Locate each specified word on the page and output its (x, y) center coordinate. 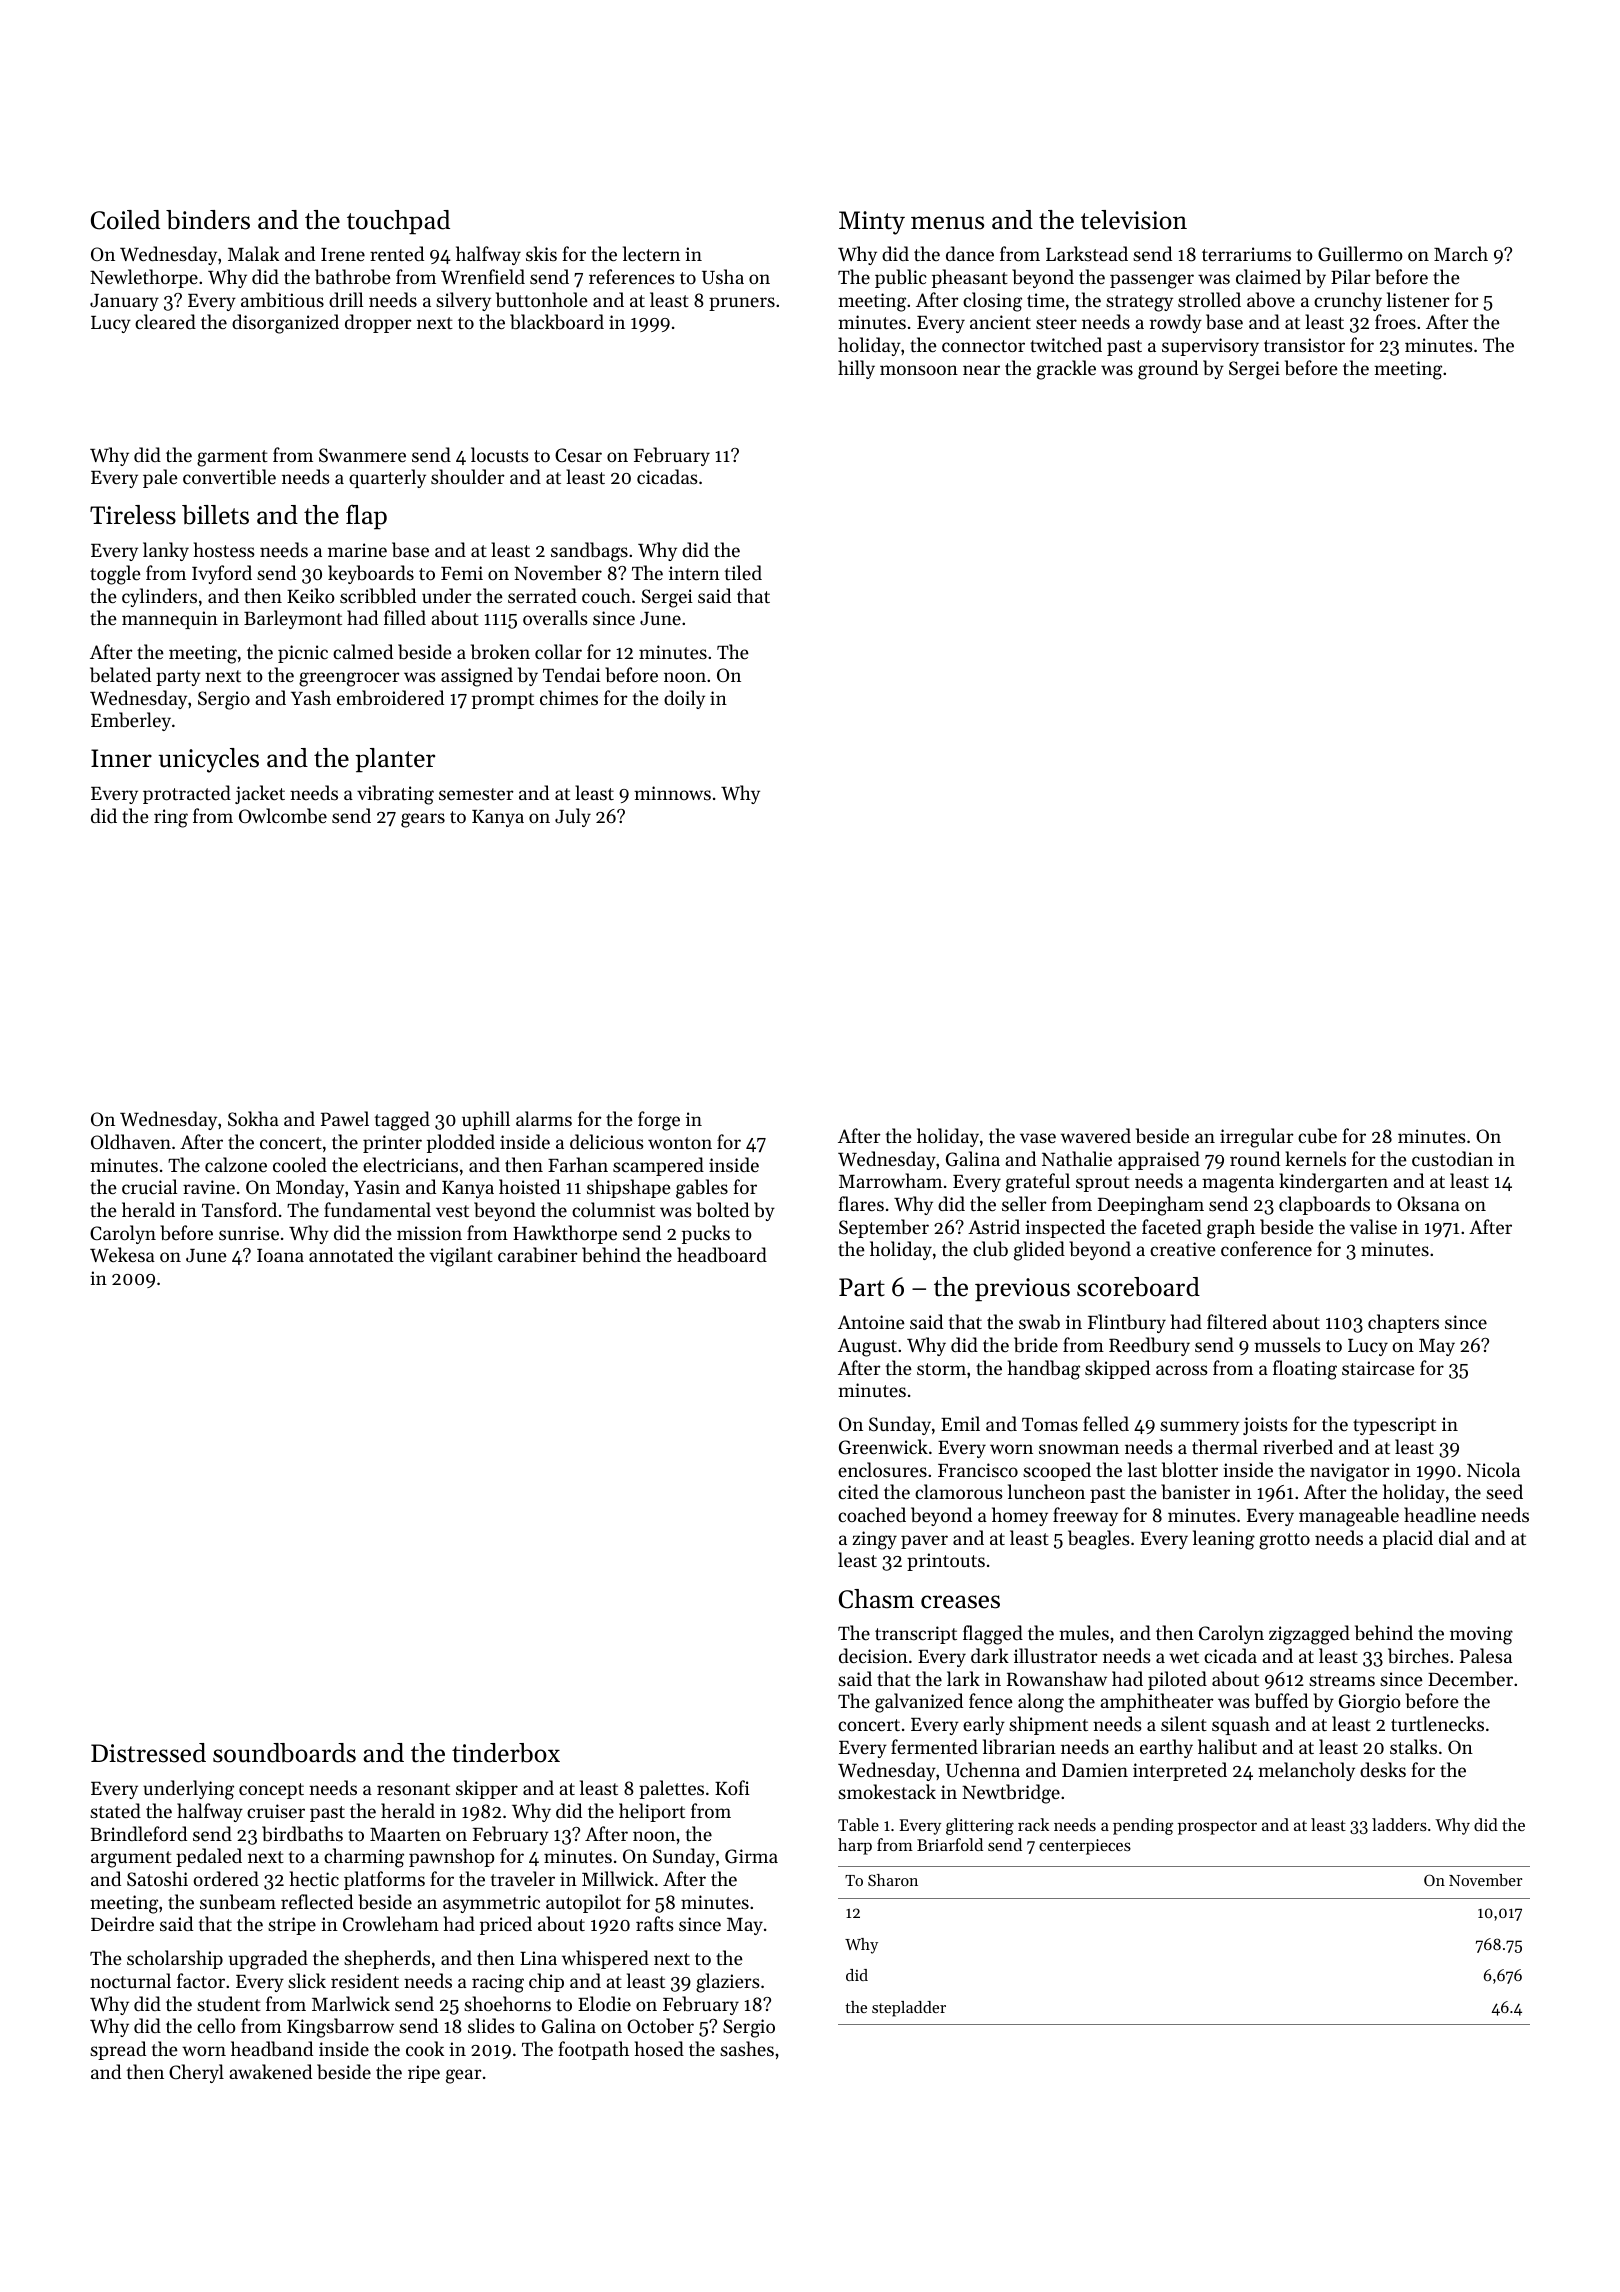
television (1134, 220)
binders (208, 220)
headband (272, 2049)
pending (1143, 1826)
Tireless (133, 515)
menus (947, 223)
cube (1317, 1136)
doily (684, 699)
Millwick (618, 1878)
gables (702, 1189)
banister (1195, 1491)
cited (858, 1491)
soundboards (284, 1753)
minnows (672, 793)
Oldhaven (131, 1141)
